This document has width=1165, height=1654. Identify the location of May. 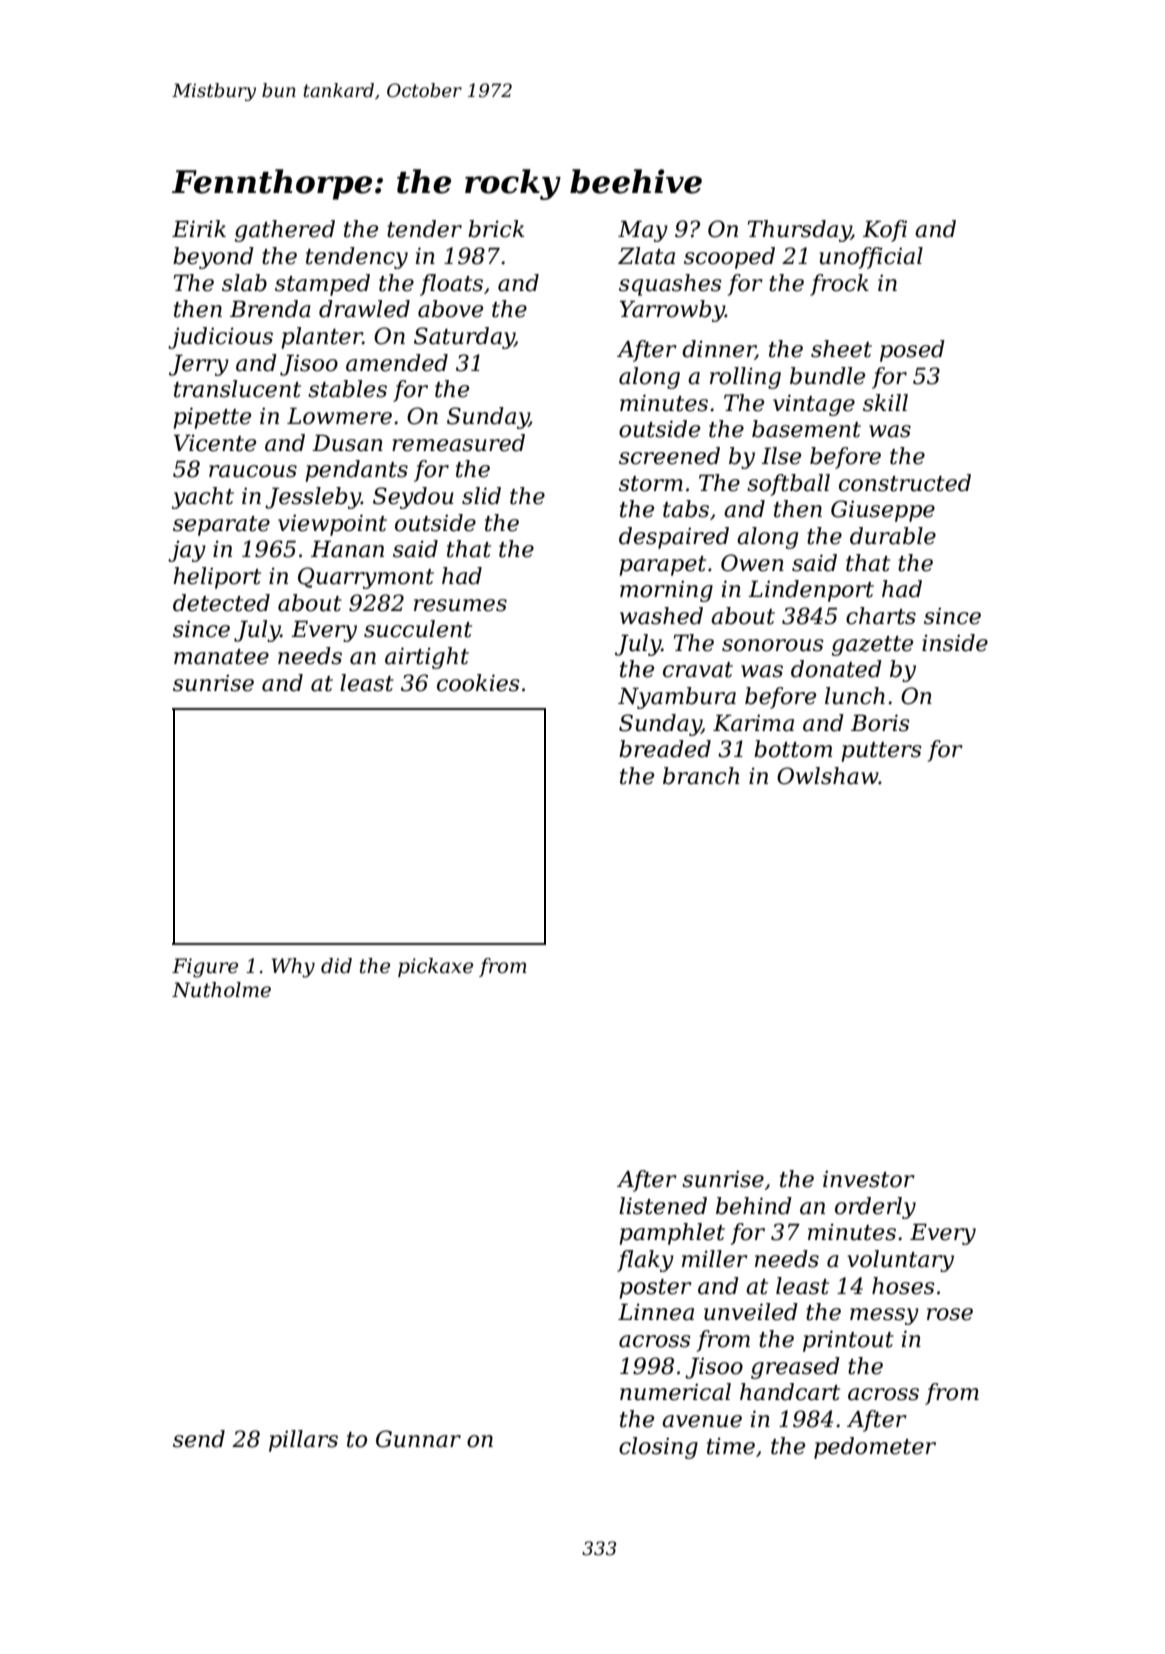
(643, 231).
